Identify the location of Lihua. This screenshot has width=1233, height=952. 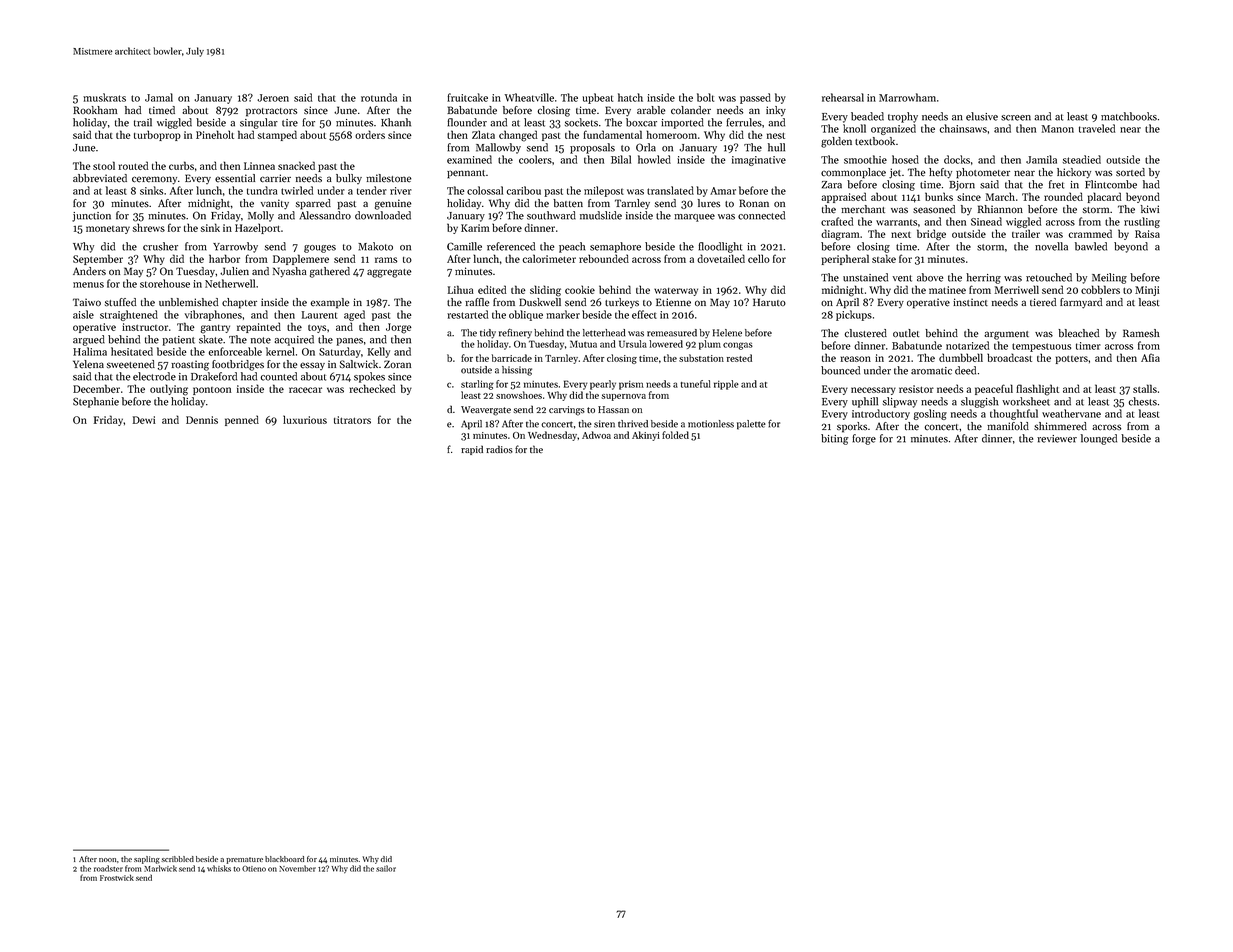
(461, 289).
